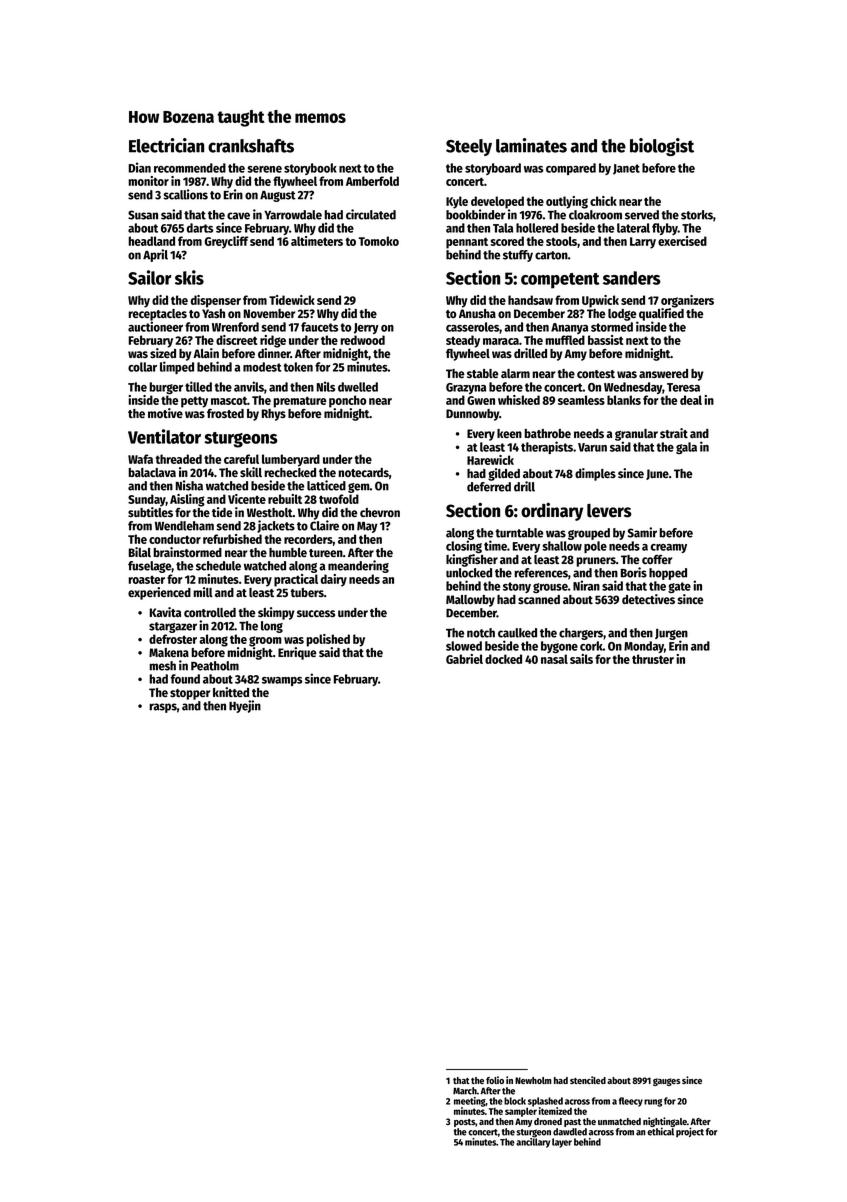 This document has width=847, height=1202. Describe the element at coordinates (464, 1123) in the document. I see `posts` at that location.
